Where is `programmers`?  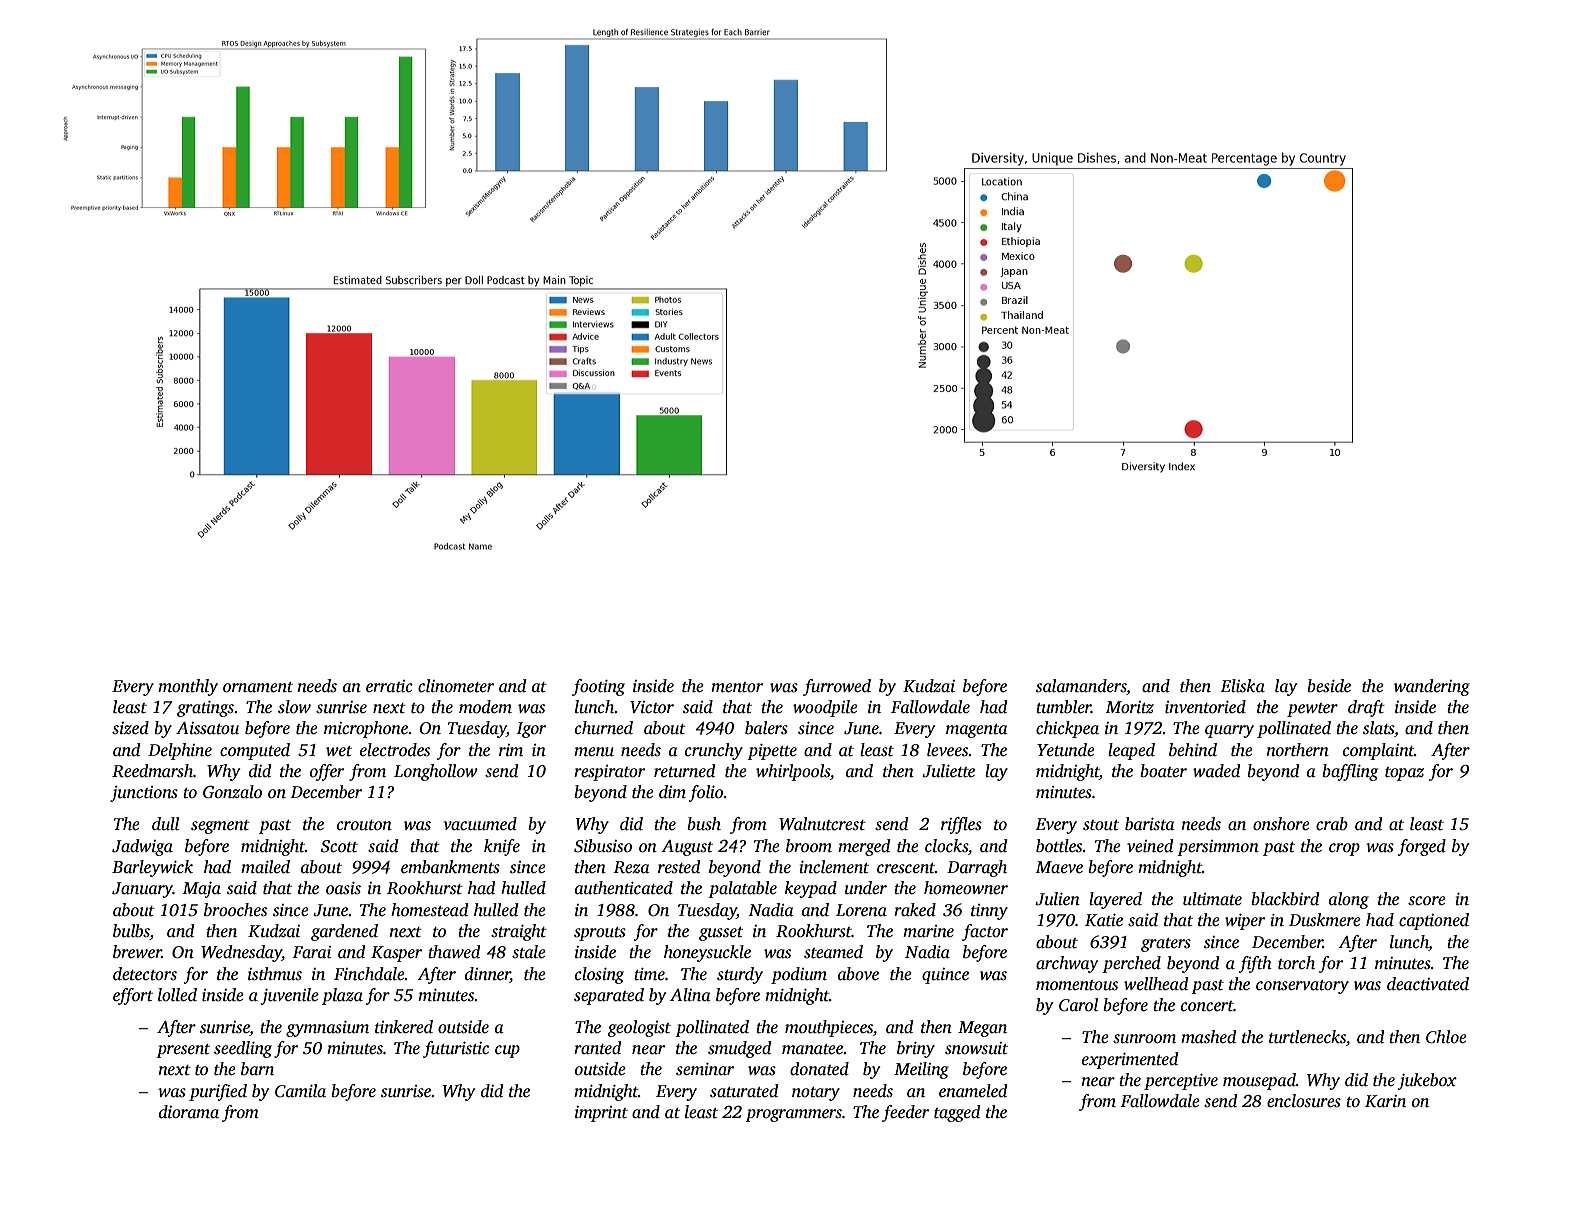
programmers is located at coordinates (793, 1115).
